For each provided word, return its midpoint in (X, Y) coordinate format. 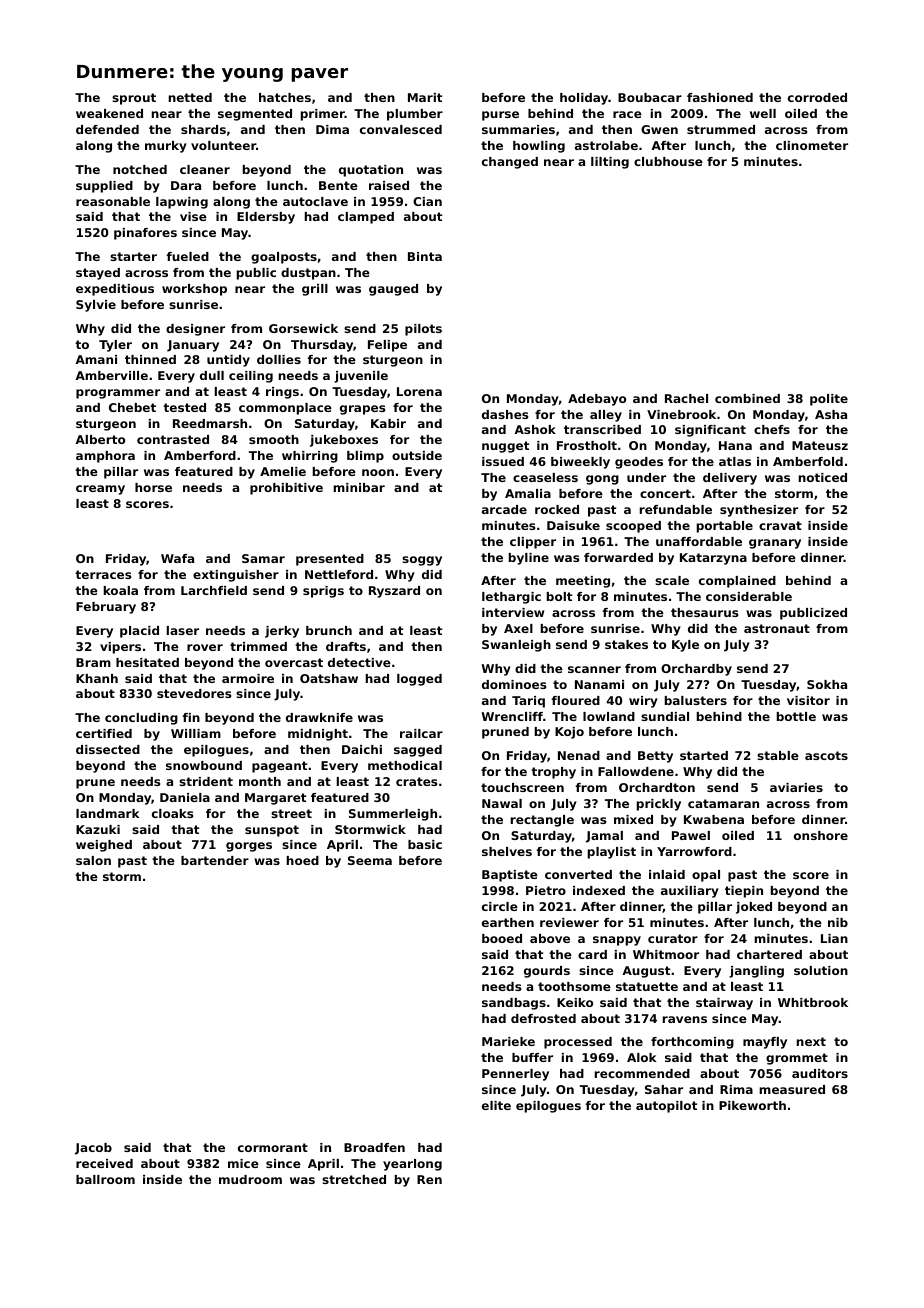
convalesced (401, 129)
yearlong (412, 1165)
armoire (248, 678)
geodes (639, 463)
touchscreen (522, 787)
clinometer (812, 145)
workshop (194, 290)
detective (359, 662)
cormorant (273, 1147)
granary (775, 544)
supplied (104, 187)
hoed (303, 860)
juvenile (361, 377)
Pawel (691, 835)
